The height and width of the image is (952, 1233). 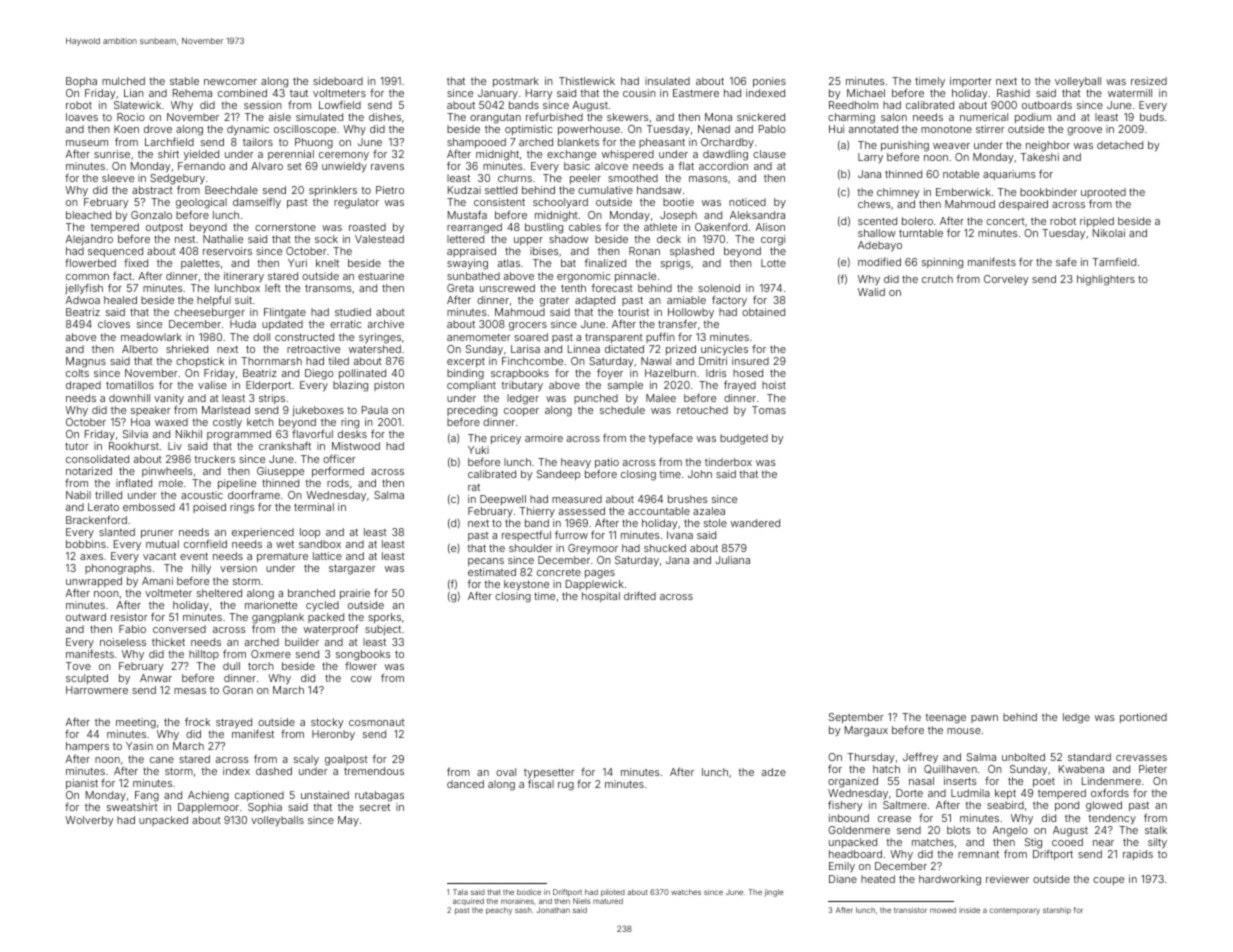 What do you see at coordinates (136, 263) in the image?
I see `fixed` at bounding box center [136, 263].
